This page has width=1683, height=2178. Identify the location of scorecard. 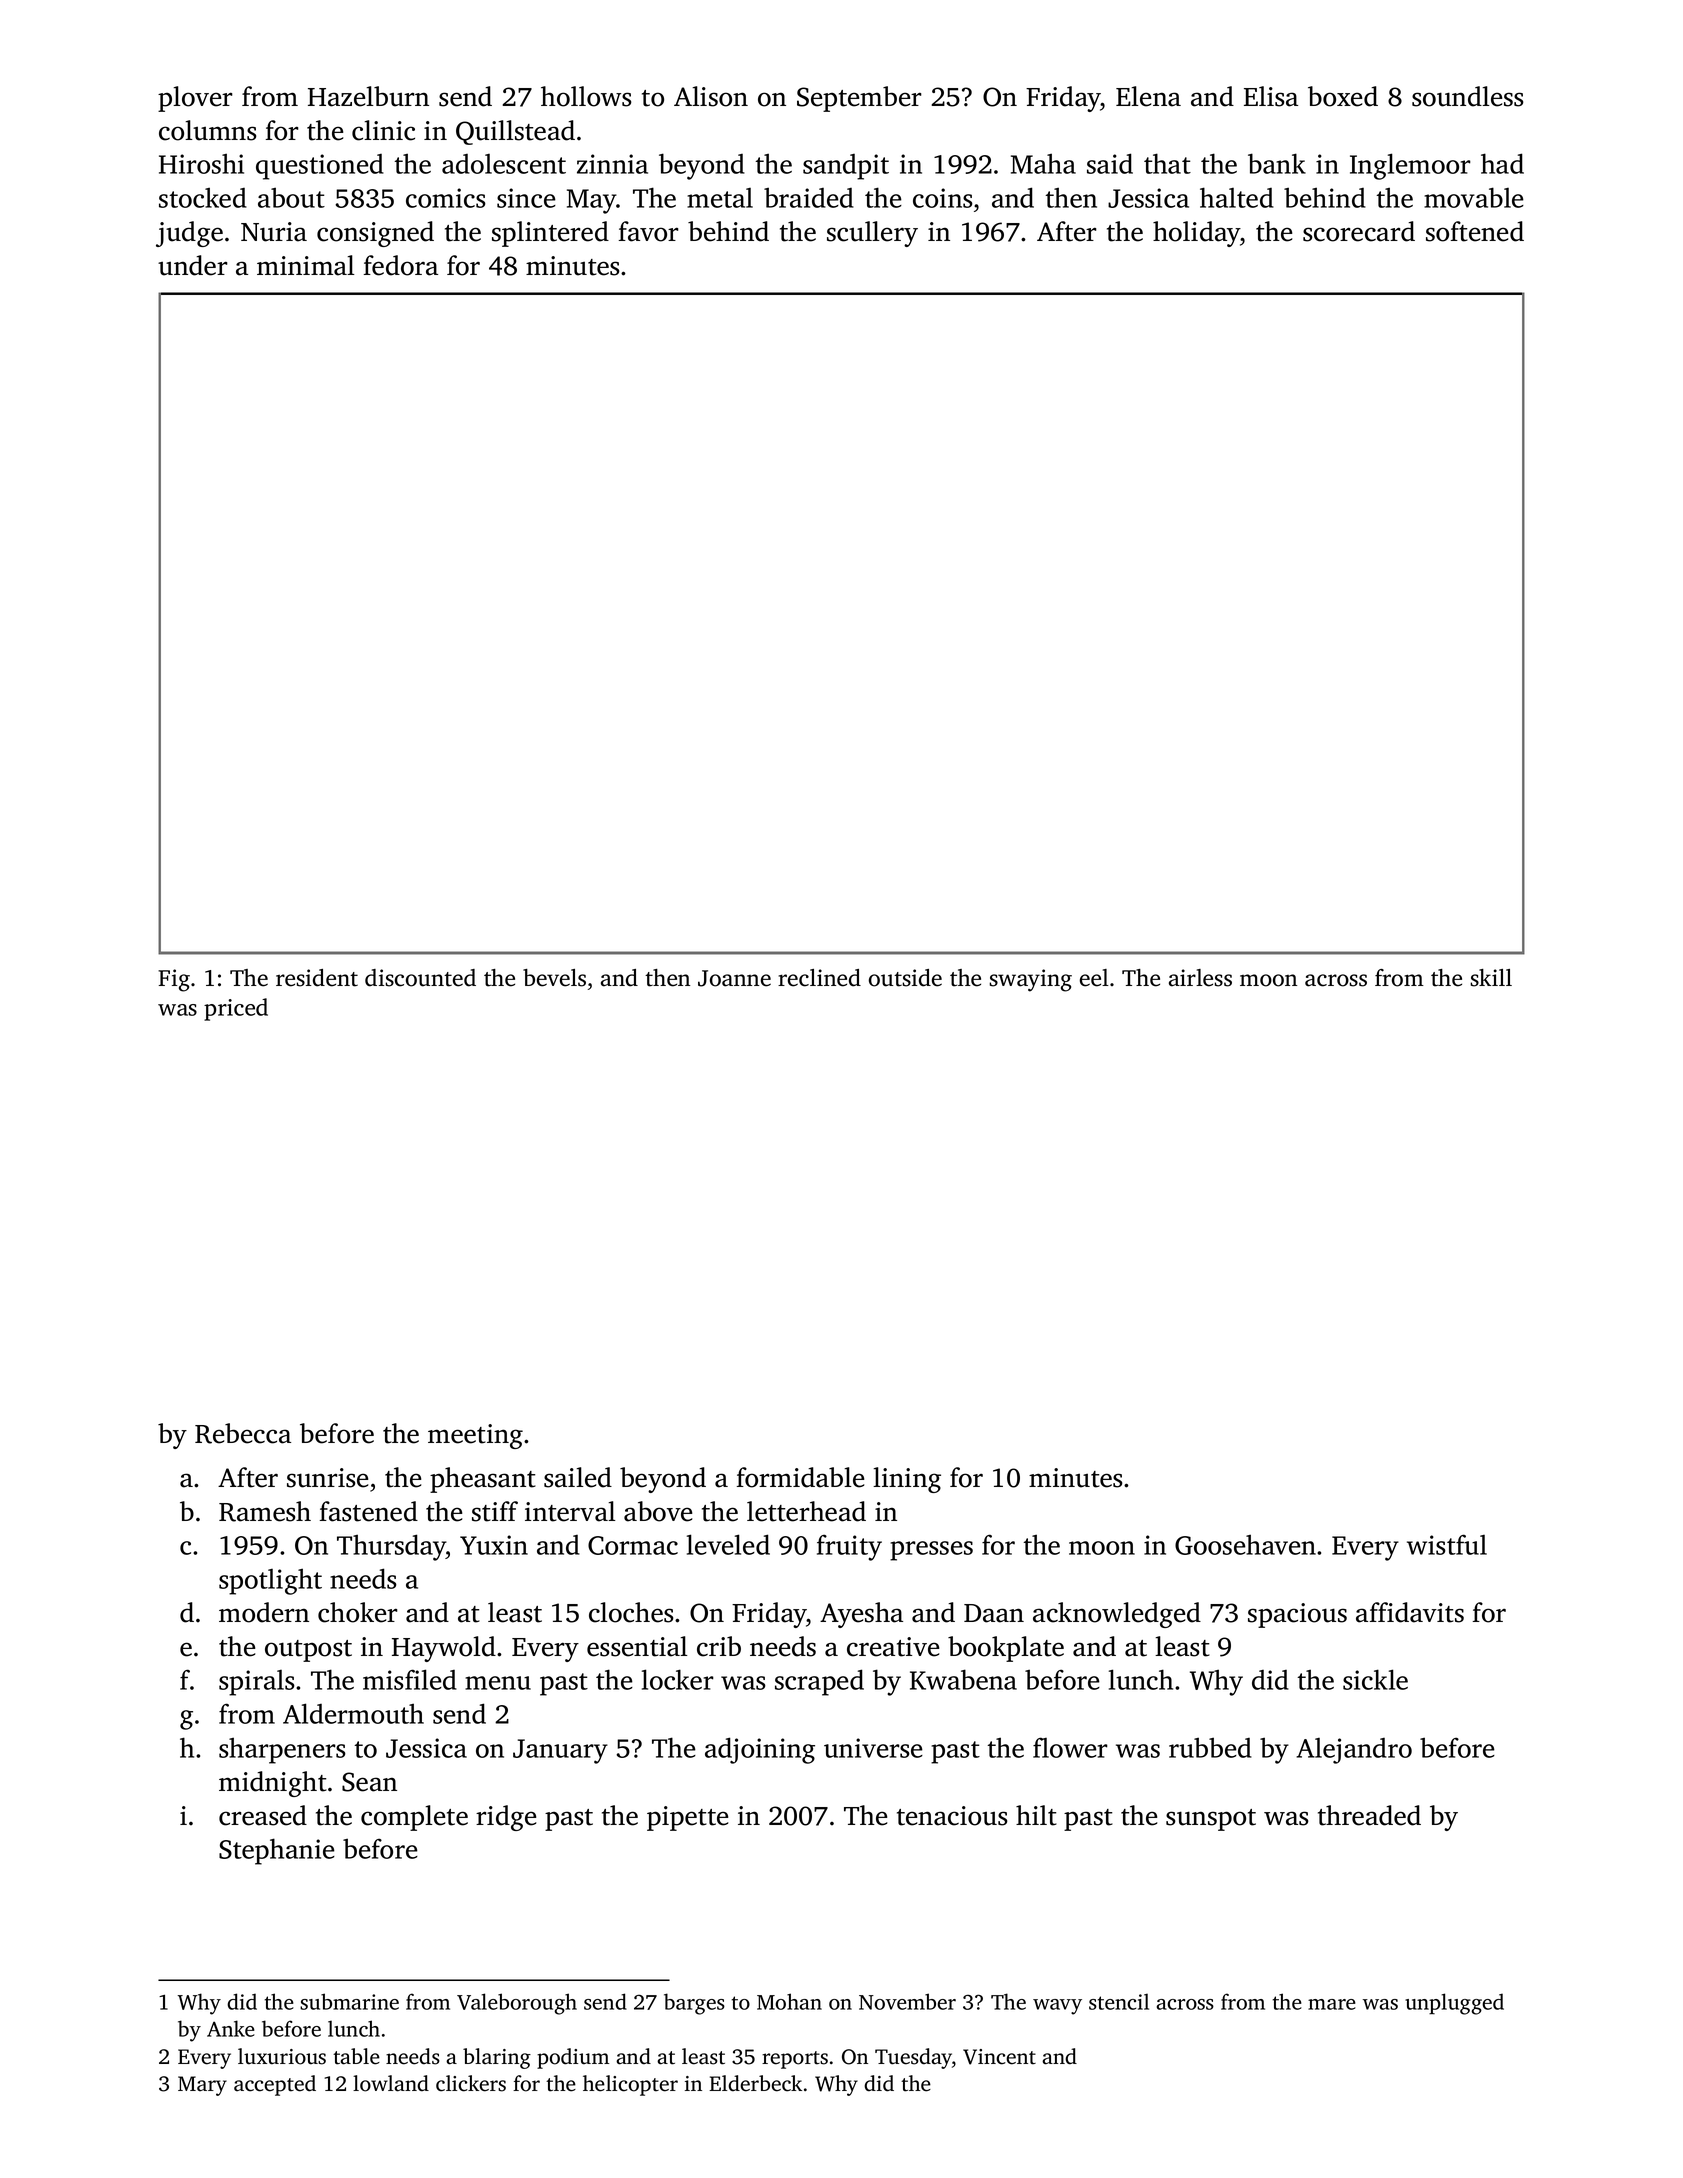
(1359, 231).
